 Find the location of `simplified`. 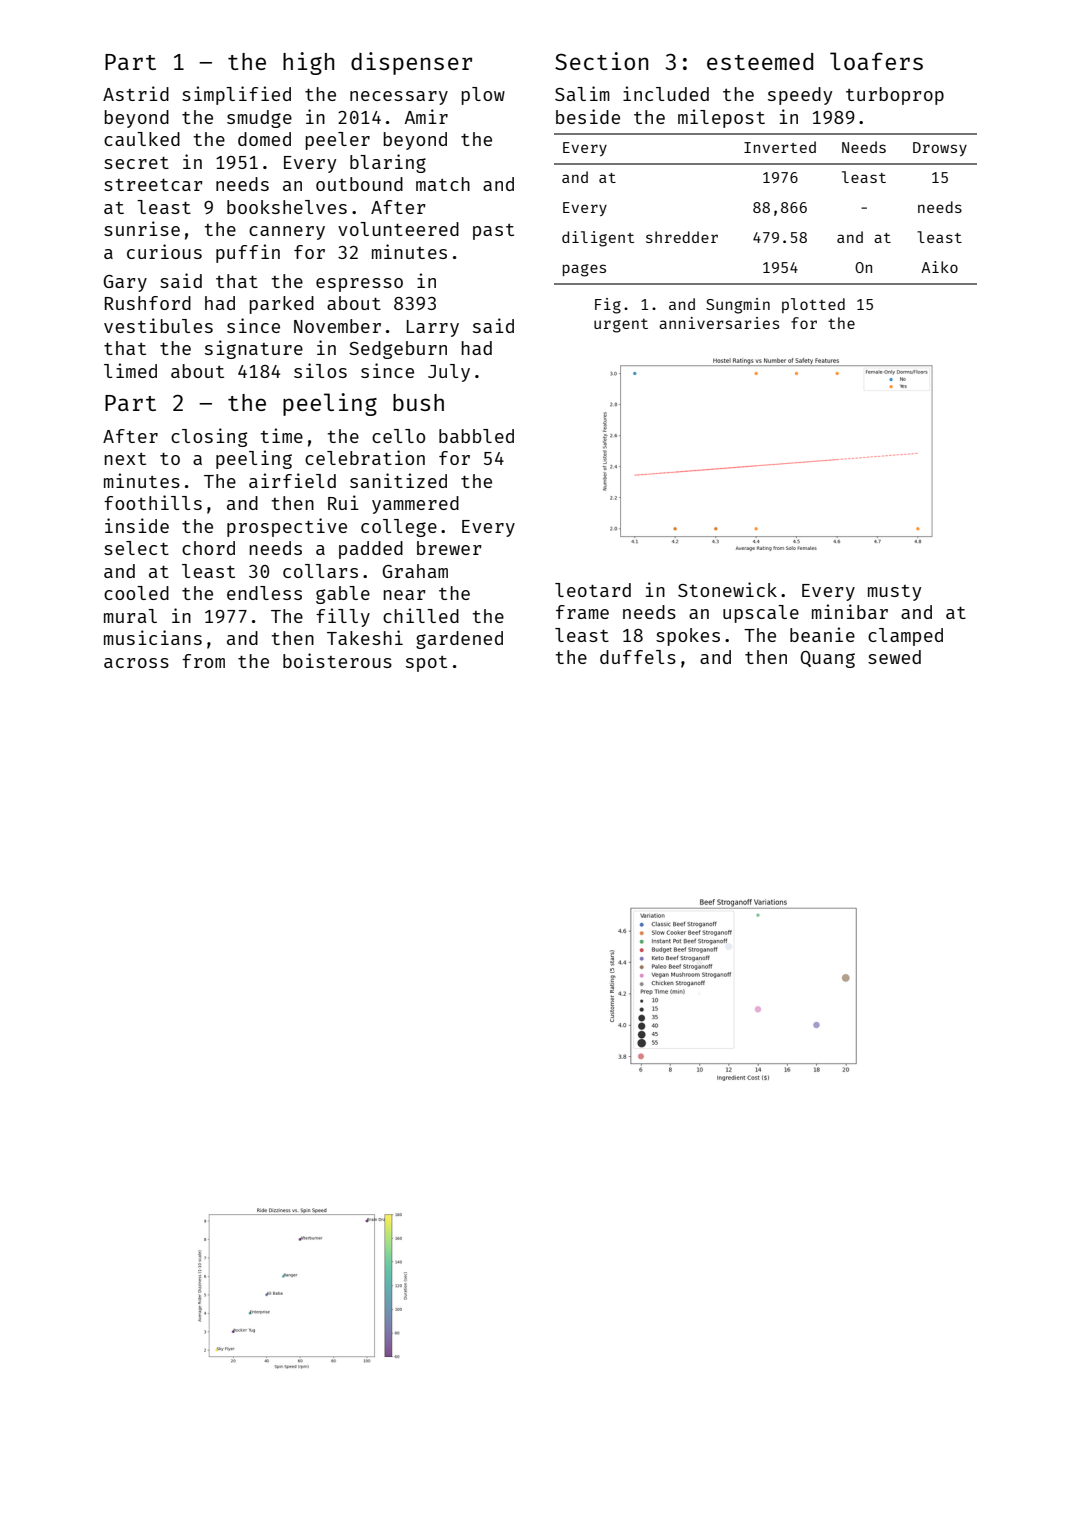

simplified is located at coordinates (236, 95).
